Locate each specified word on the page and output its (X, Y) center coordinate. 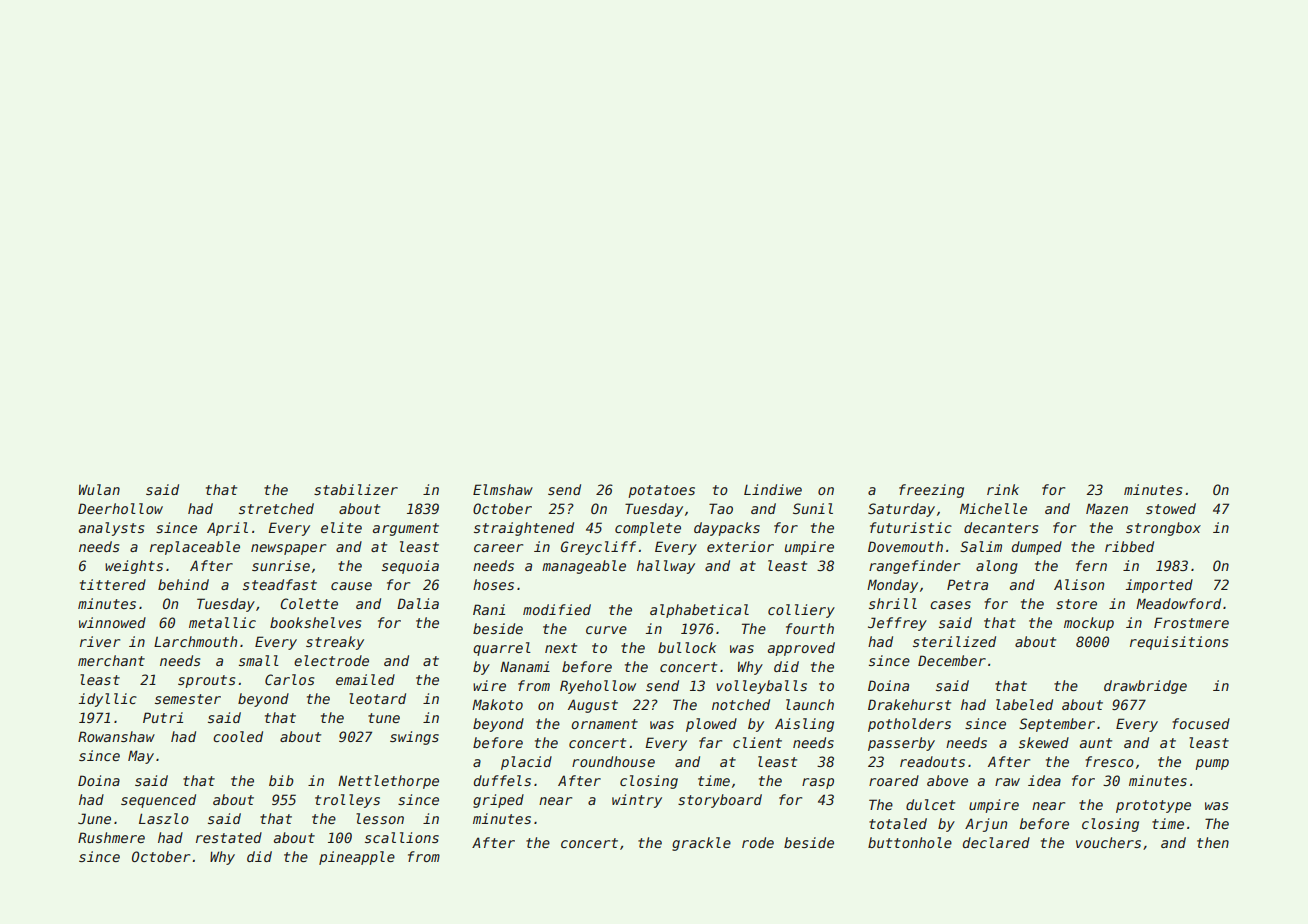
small (259, 660)
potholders (909, 725)
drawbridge (1145, 687)
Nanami (525, 666)
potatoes (661, 491)
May (141, 757)
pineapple (357, 858)
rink (1003, 489)
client (757, 742)
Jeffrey (897, 624)
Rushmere (111, 837)
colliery (801, 611)
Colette (309, 603)
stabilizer (356, 489)
